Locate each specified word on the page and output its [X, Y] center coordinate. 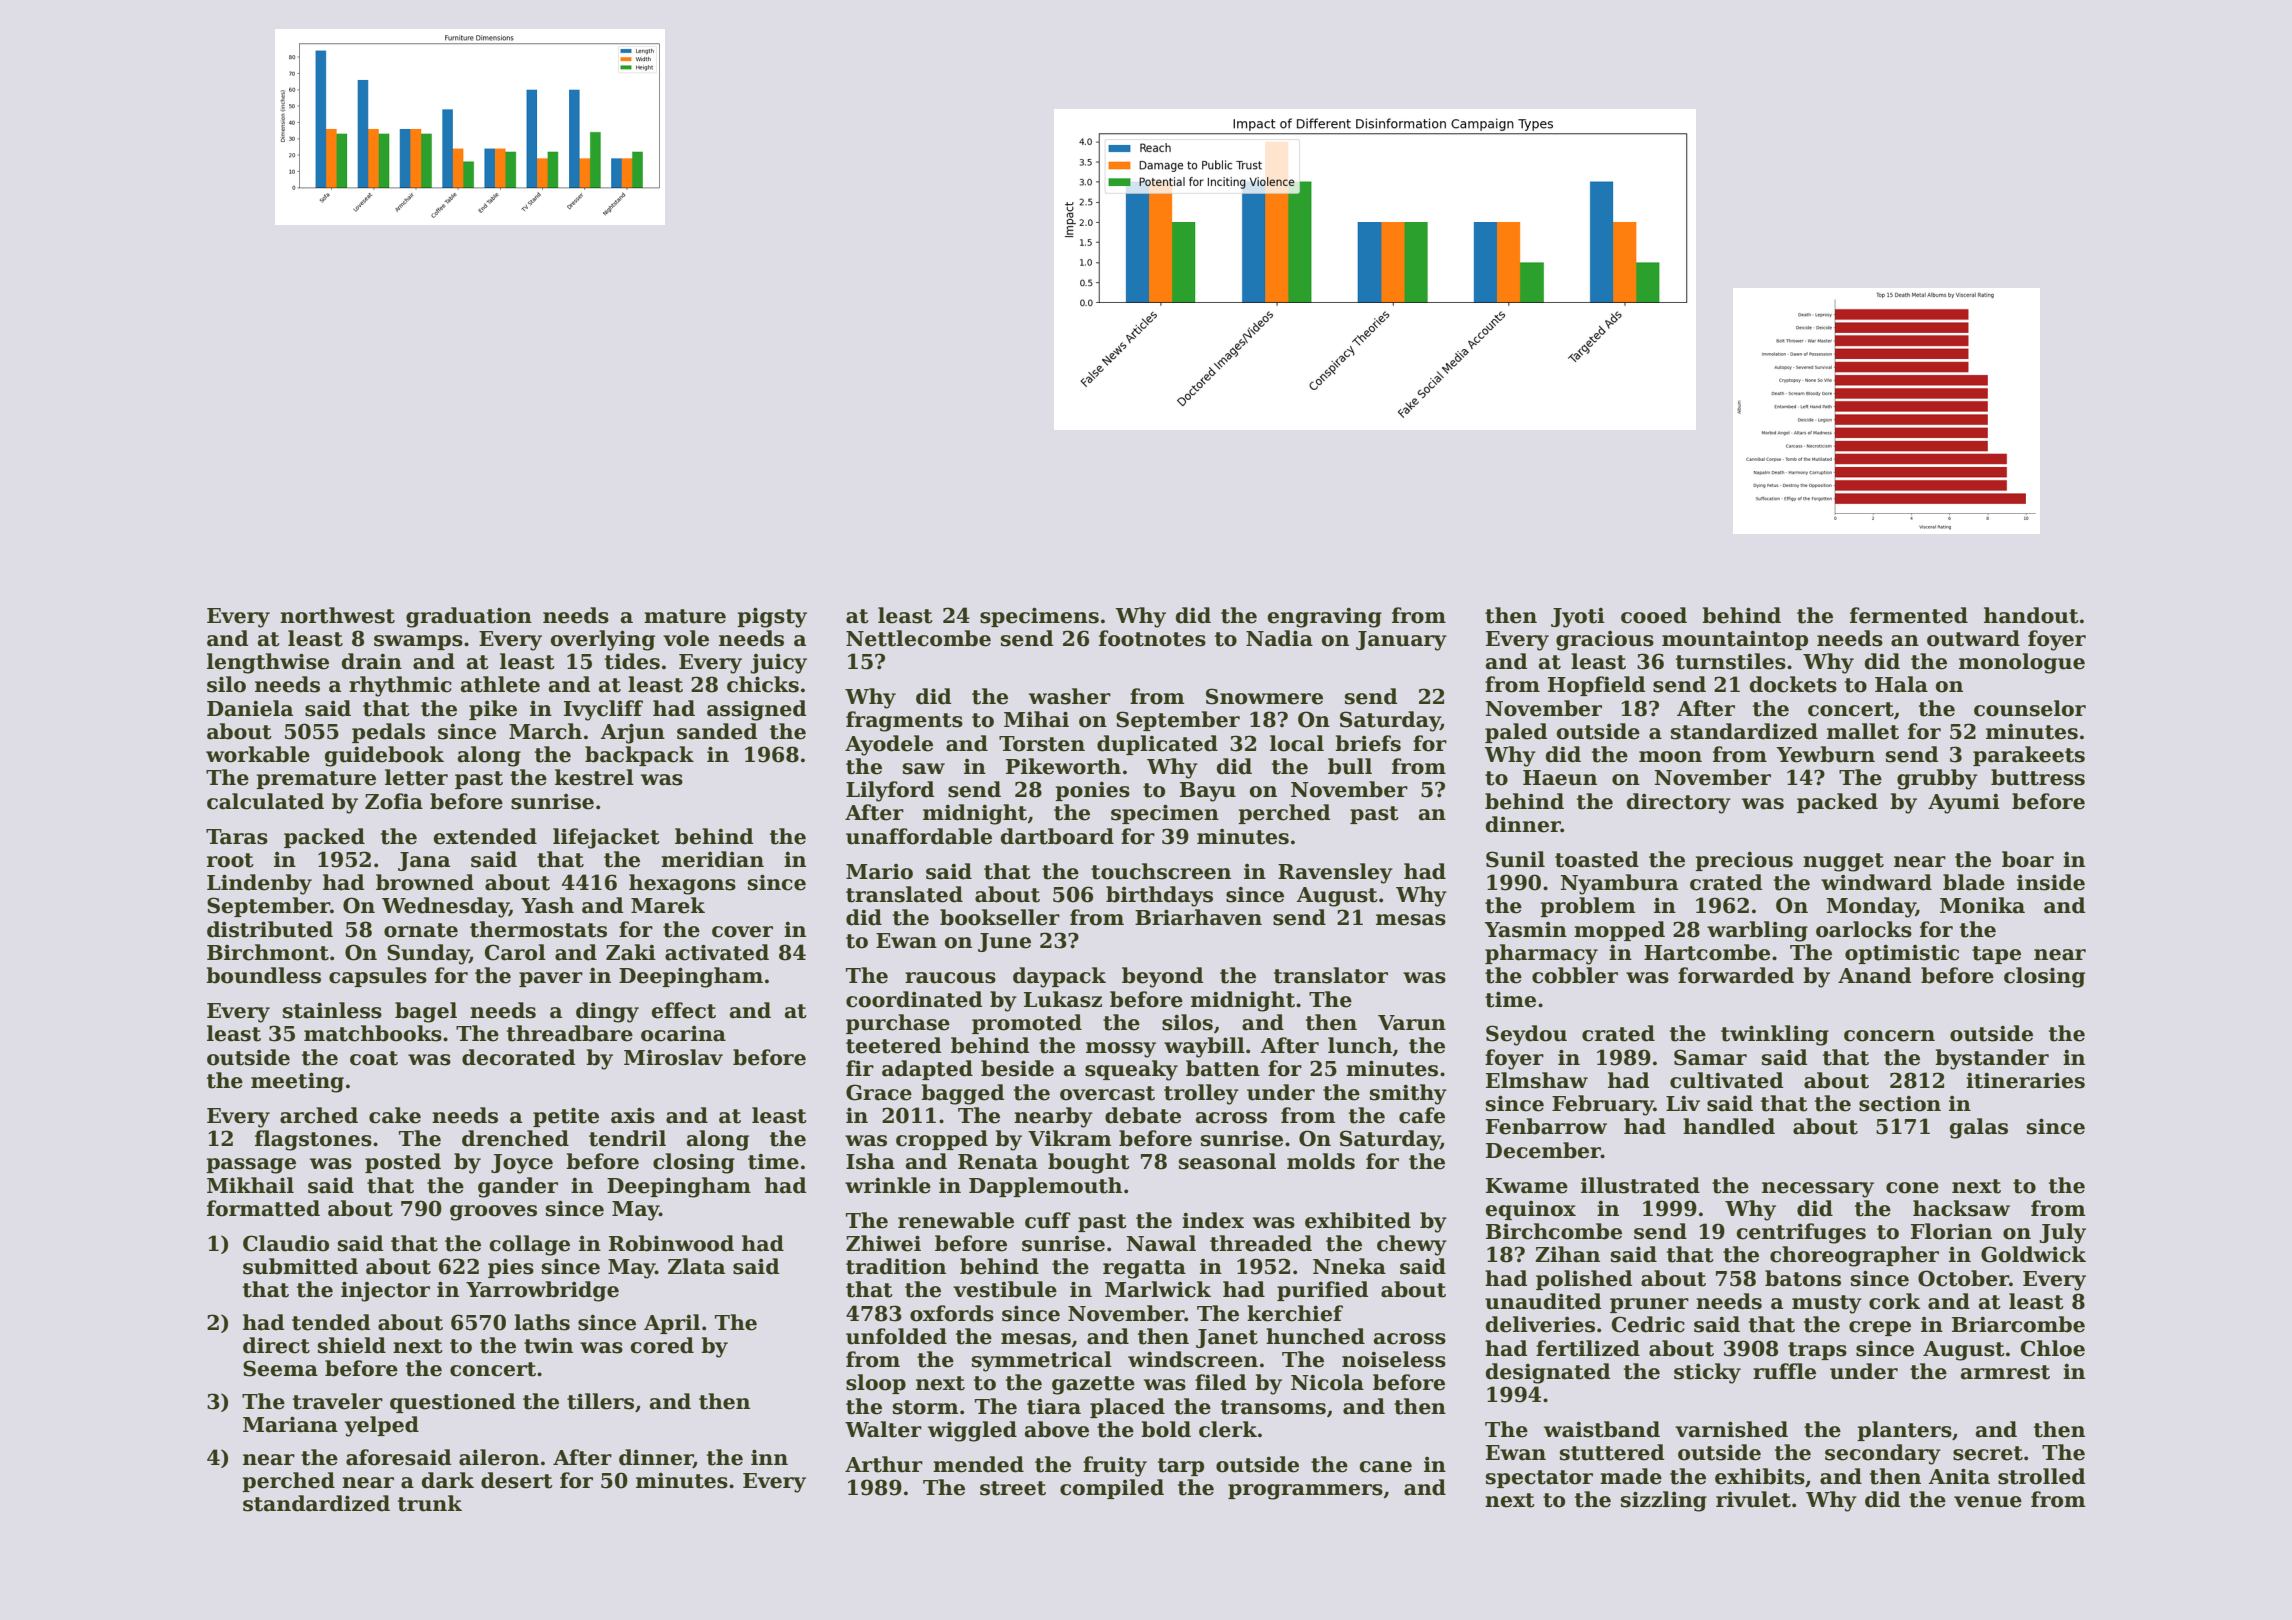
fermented [1909, 615]
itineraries [2025, 1080]
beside [1017, 1068]
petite [566, 1117]
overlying [602, 640]
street [1013, 1488]
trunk [430, 1503]
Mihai [1036, 719]
